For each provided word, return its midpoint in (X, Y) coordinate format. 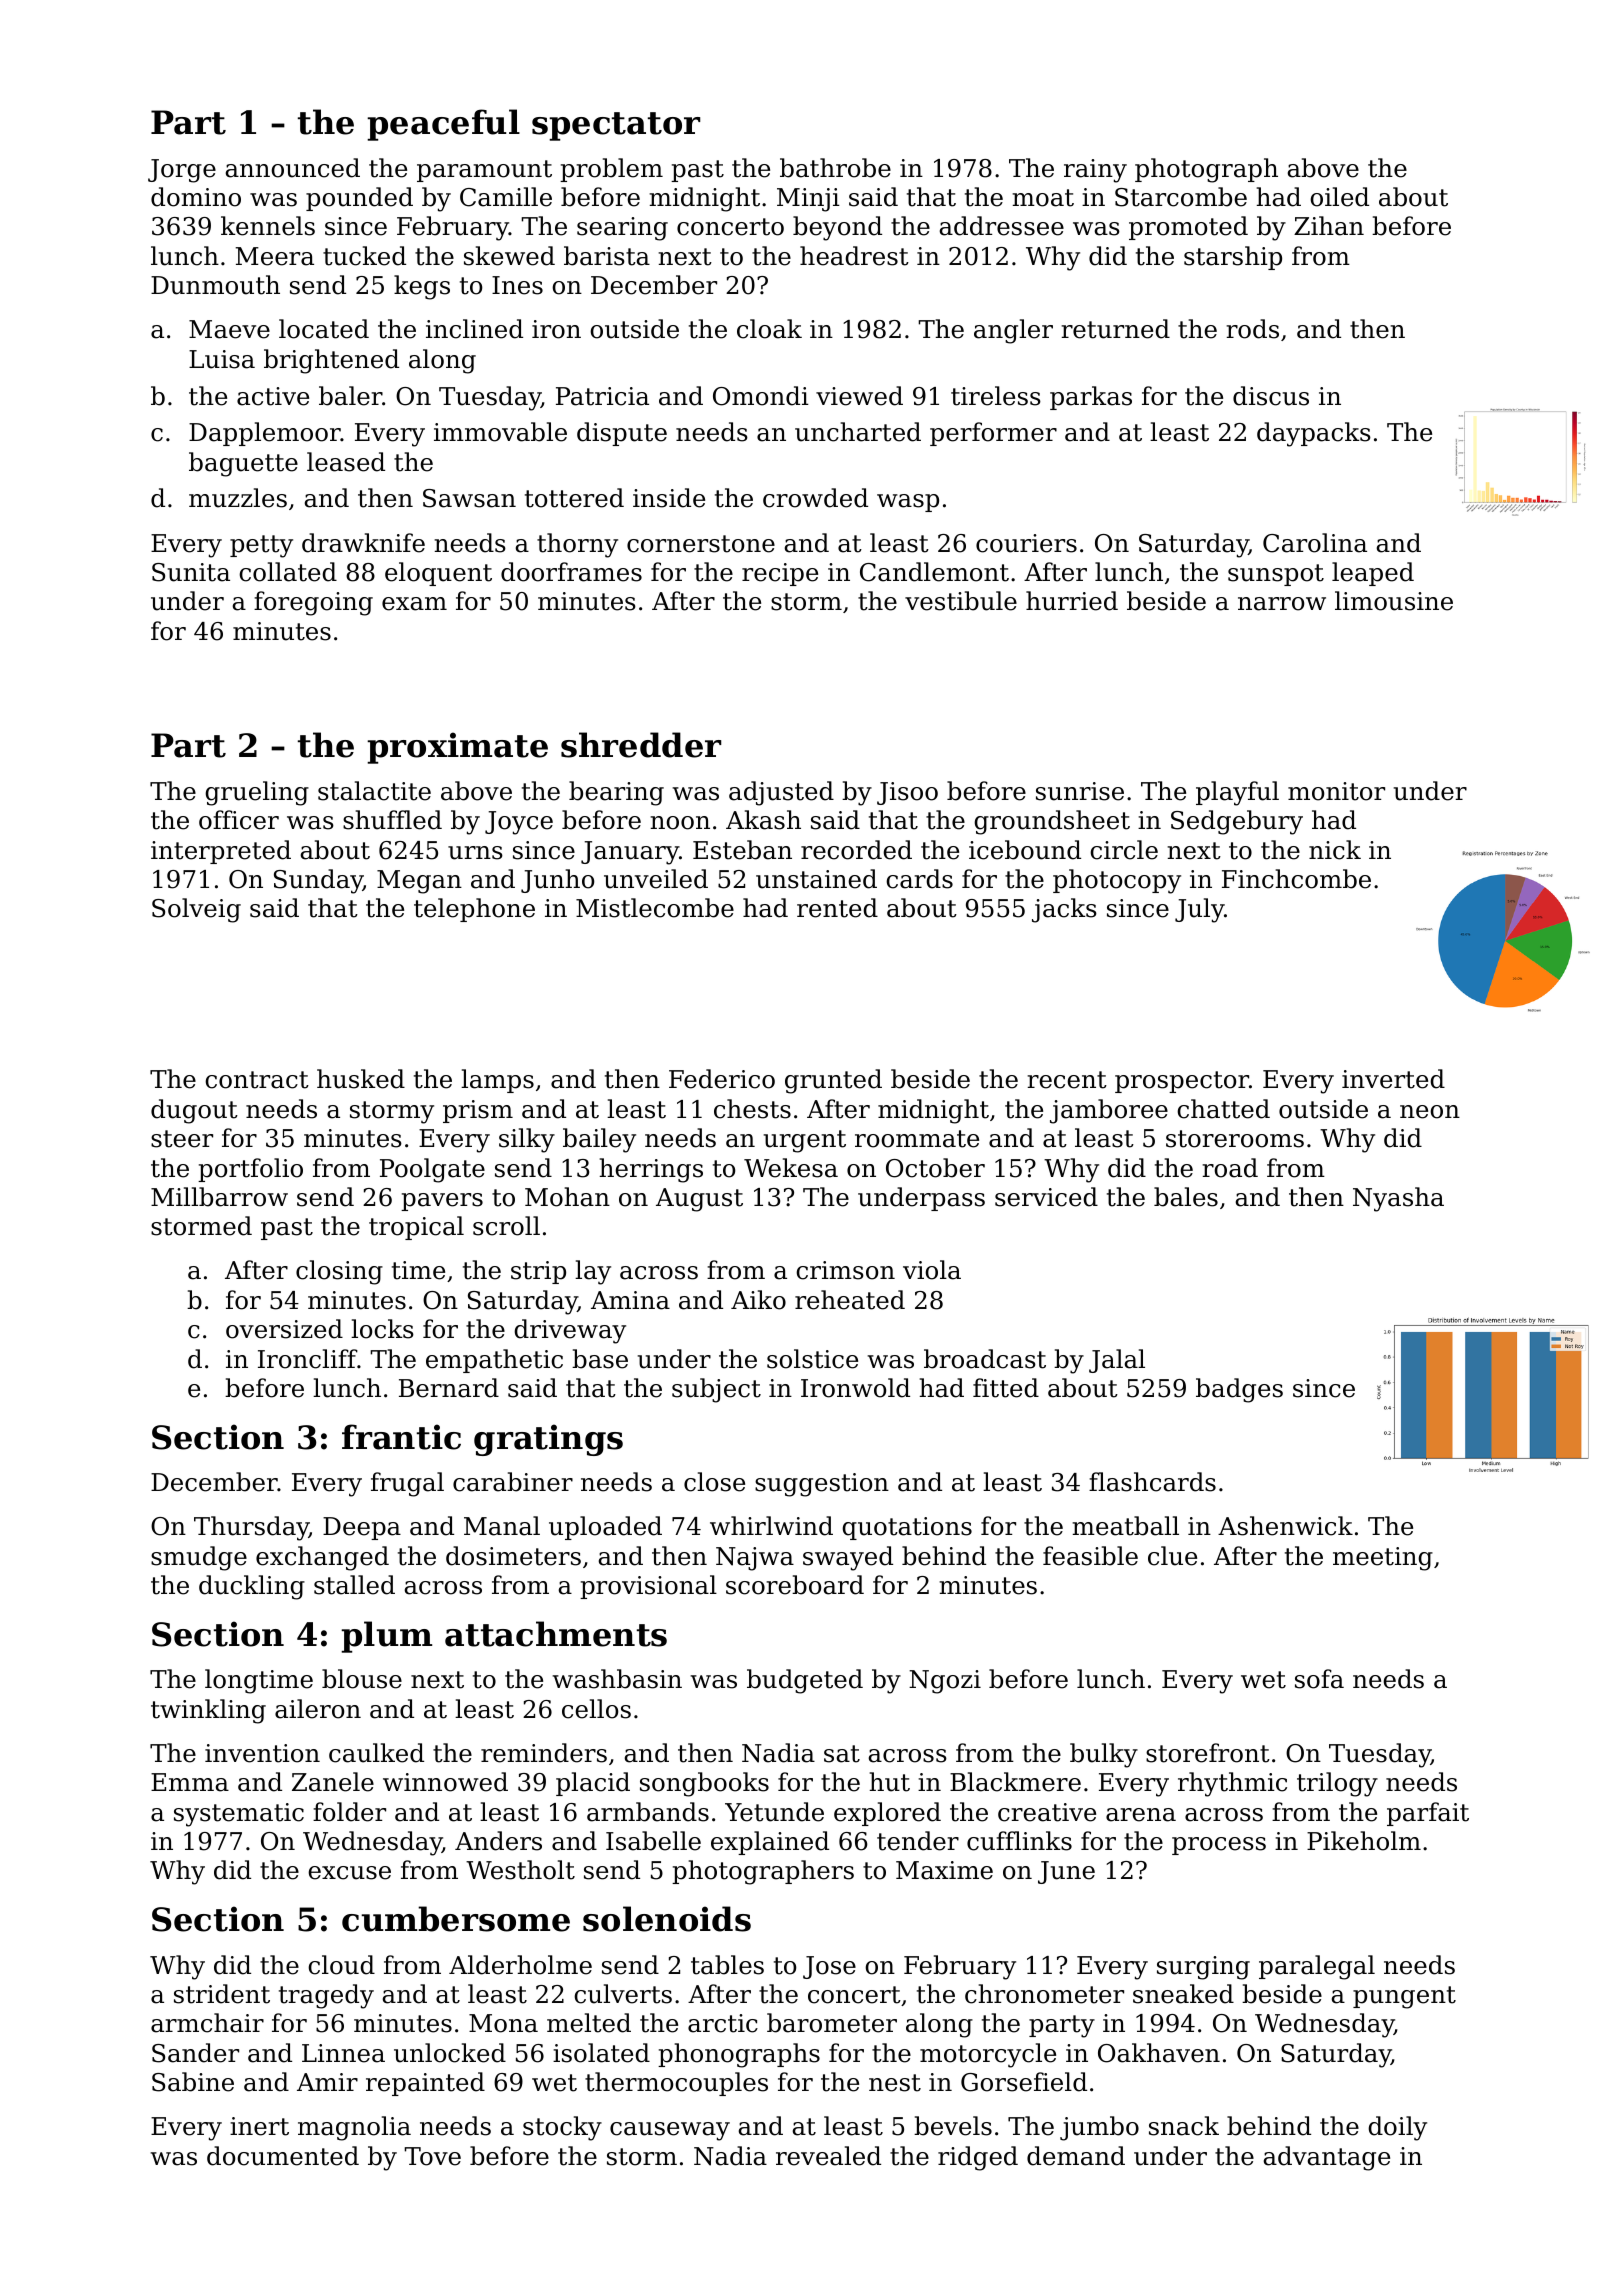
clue (1172, 1556)
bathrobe (835, 168)
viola (932, 1270)
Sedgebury (1237, 822)
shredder (641, 745)
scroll (506, 1226)
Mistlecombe (655, 908)
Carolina (1315, 543)
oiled (1339, 197)
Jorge (182, 171)
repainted (425, 2084)
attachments (556, 1634)
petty (261, 546)
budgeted (805, 1681)
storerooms (1235, 1139)
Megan (419, 882)
